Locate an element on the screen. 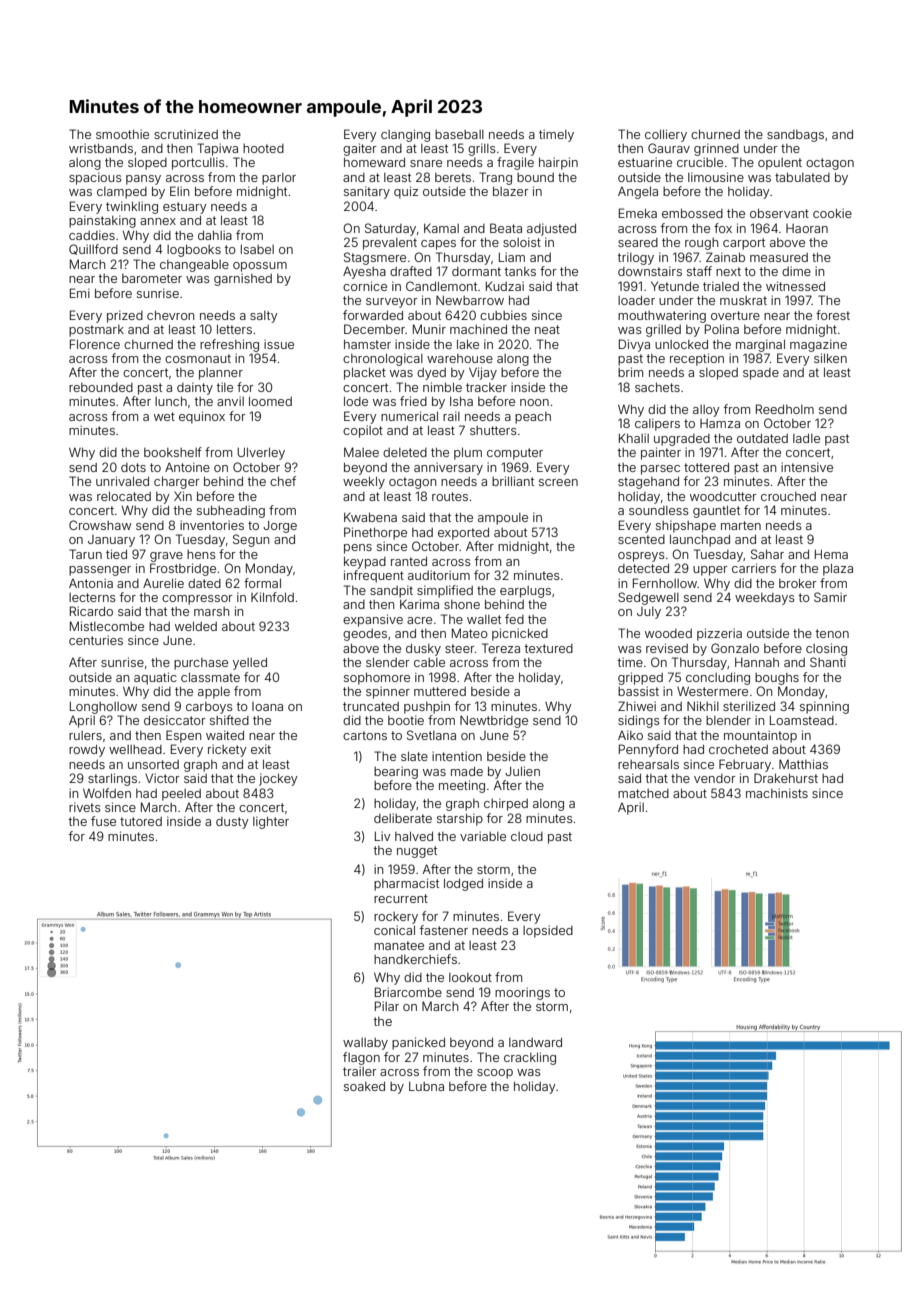 The image size is (924, 1308). smoothie is located at coordinates (122, 134).
